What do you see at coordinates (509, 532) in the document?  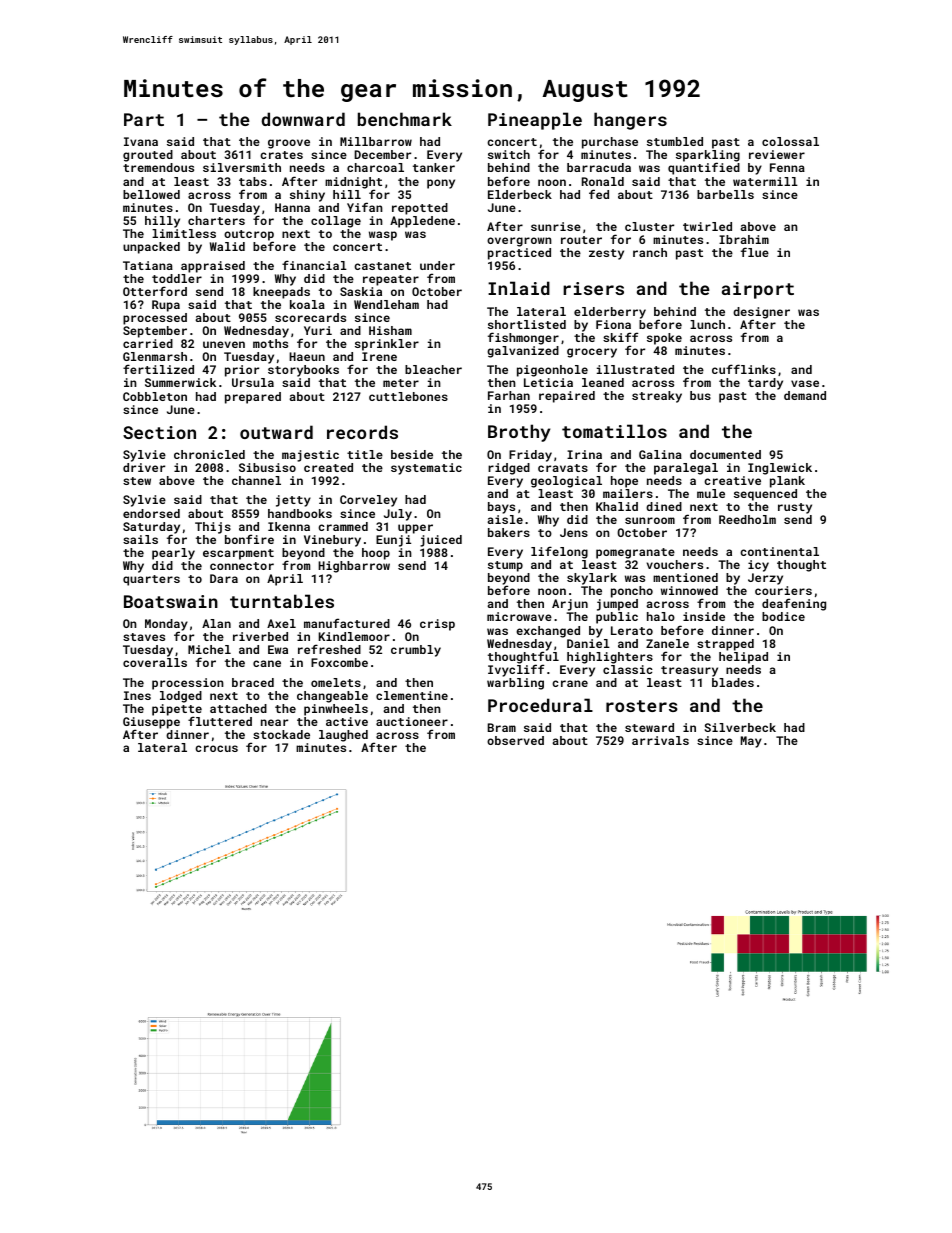 I see `bakers` at bounding box center [509, 532].
